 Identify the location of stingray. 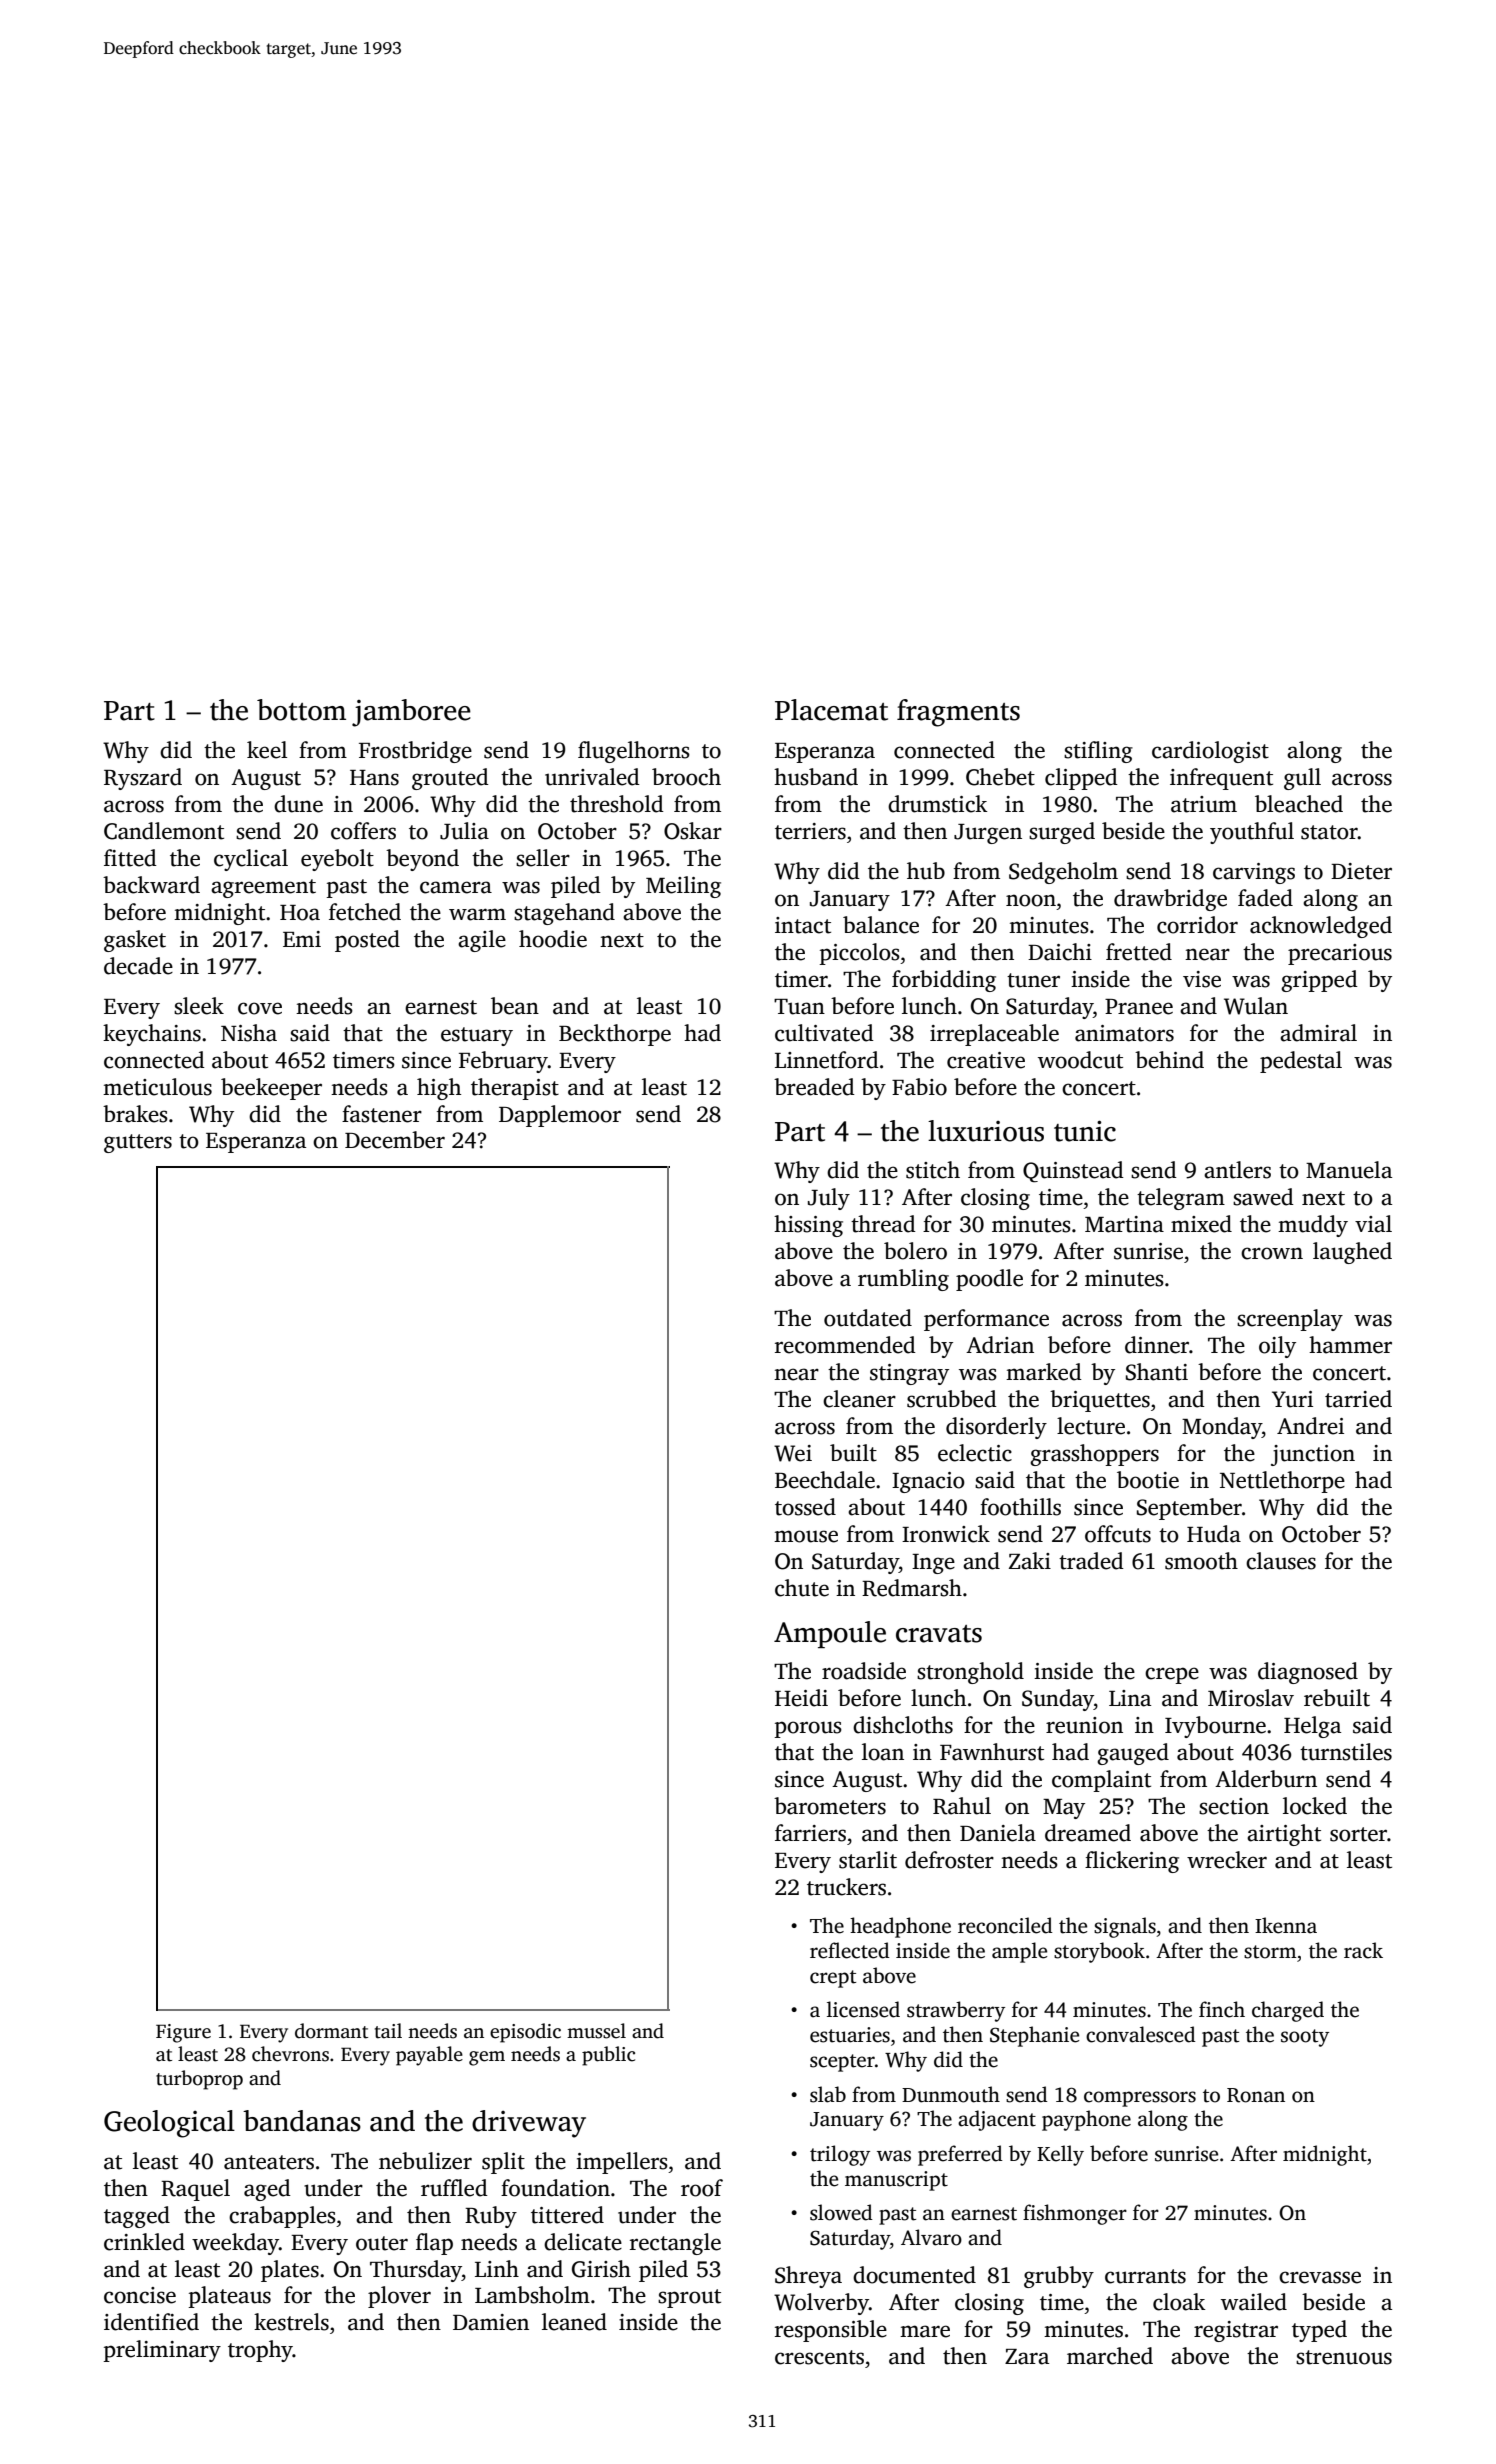
(909, 1374).
